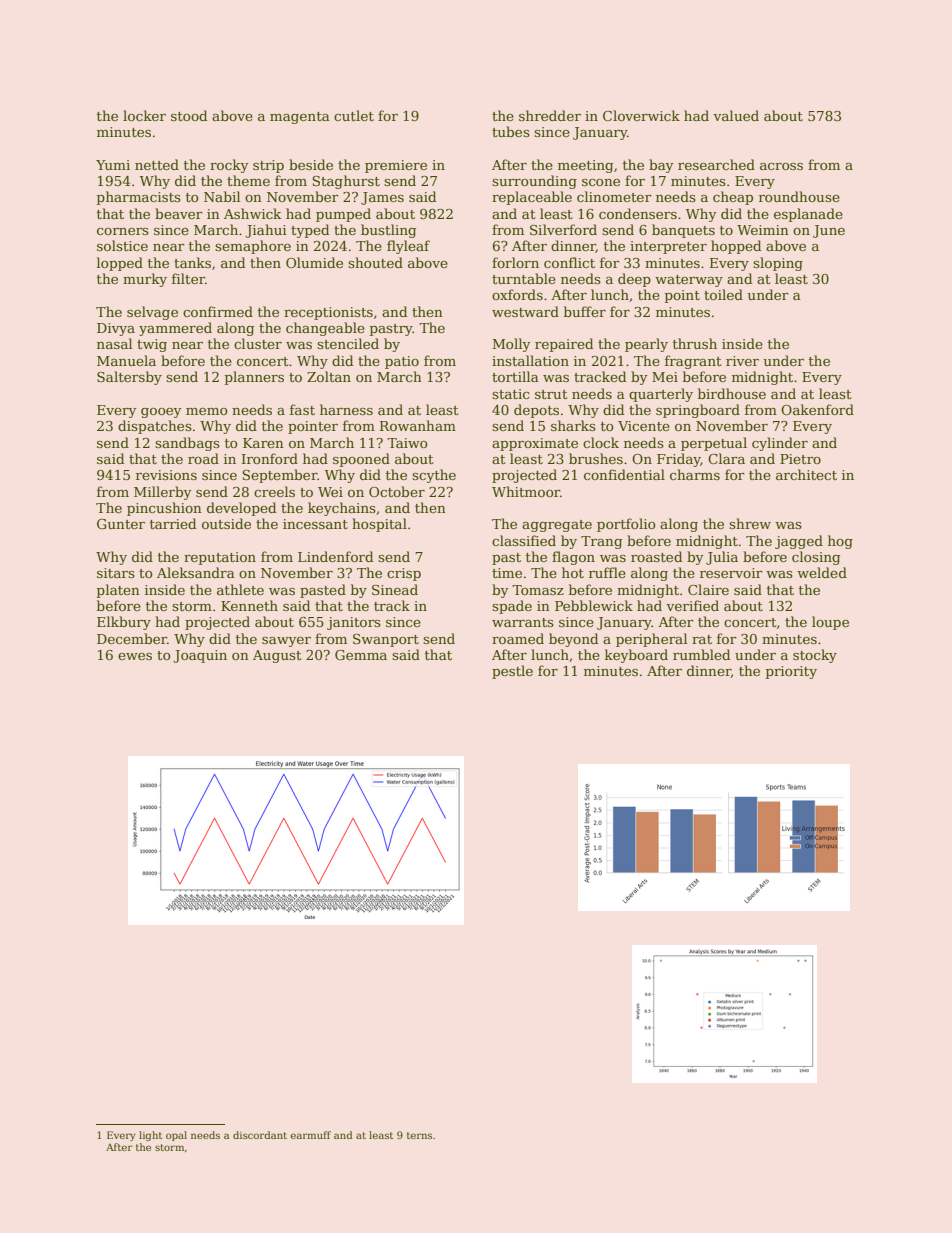  I want to click on light, so click(150, 1136).
